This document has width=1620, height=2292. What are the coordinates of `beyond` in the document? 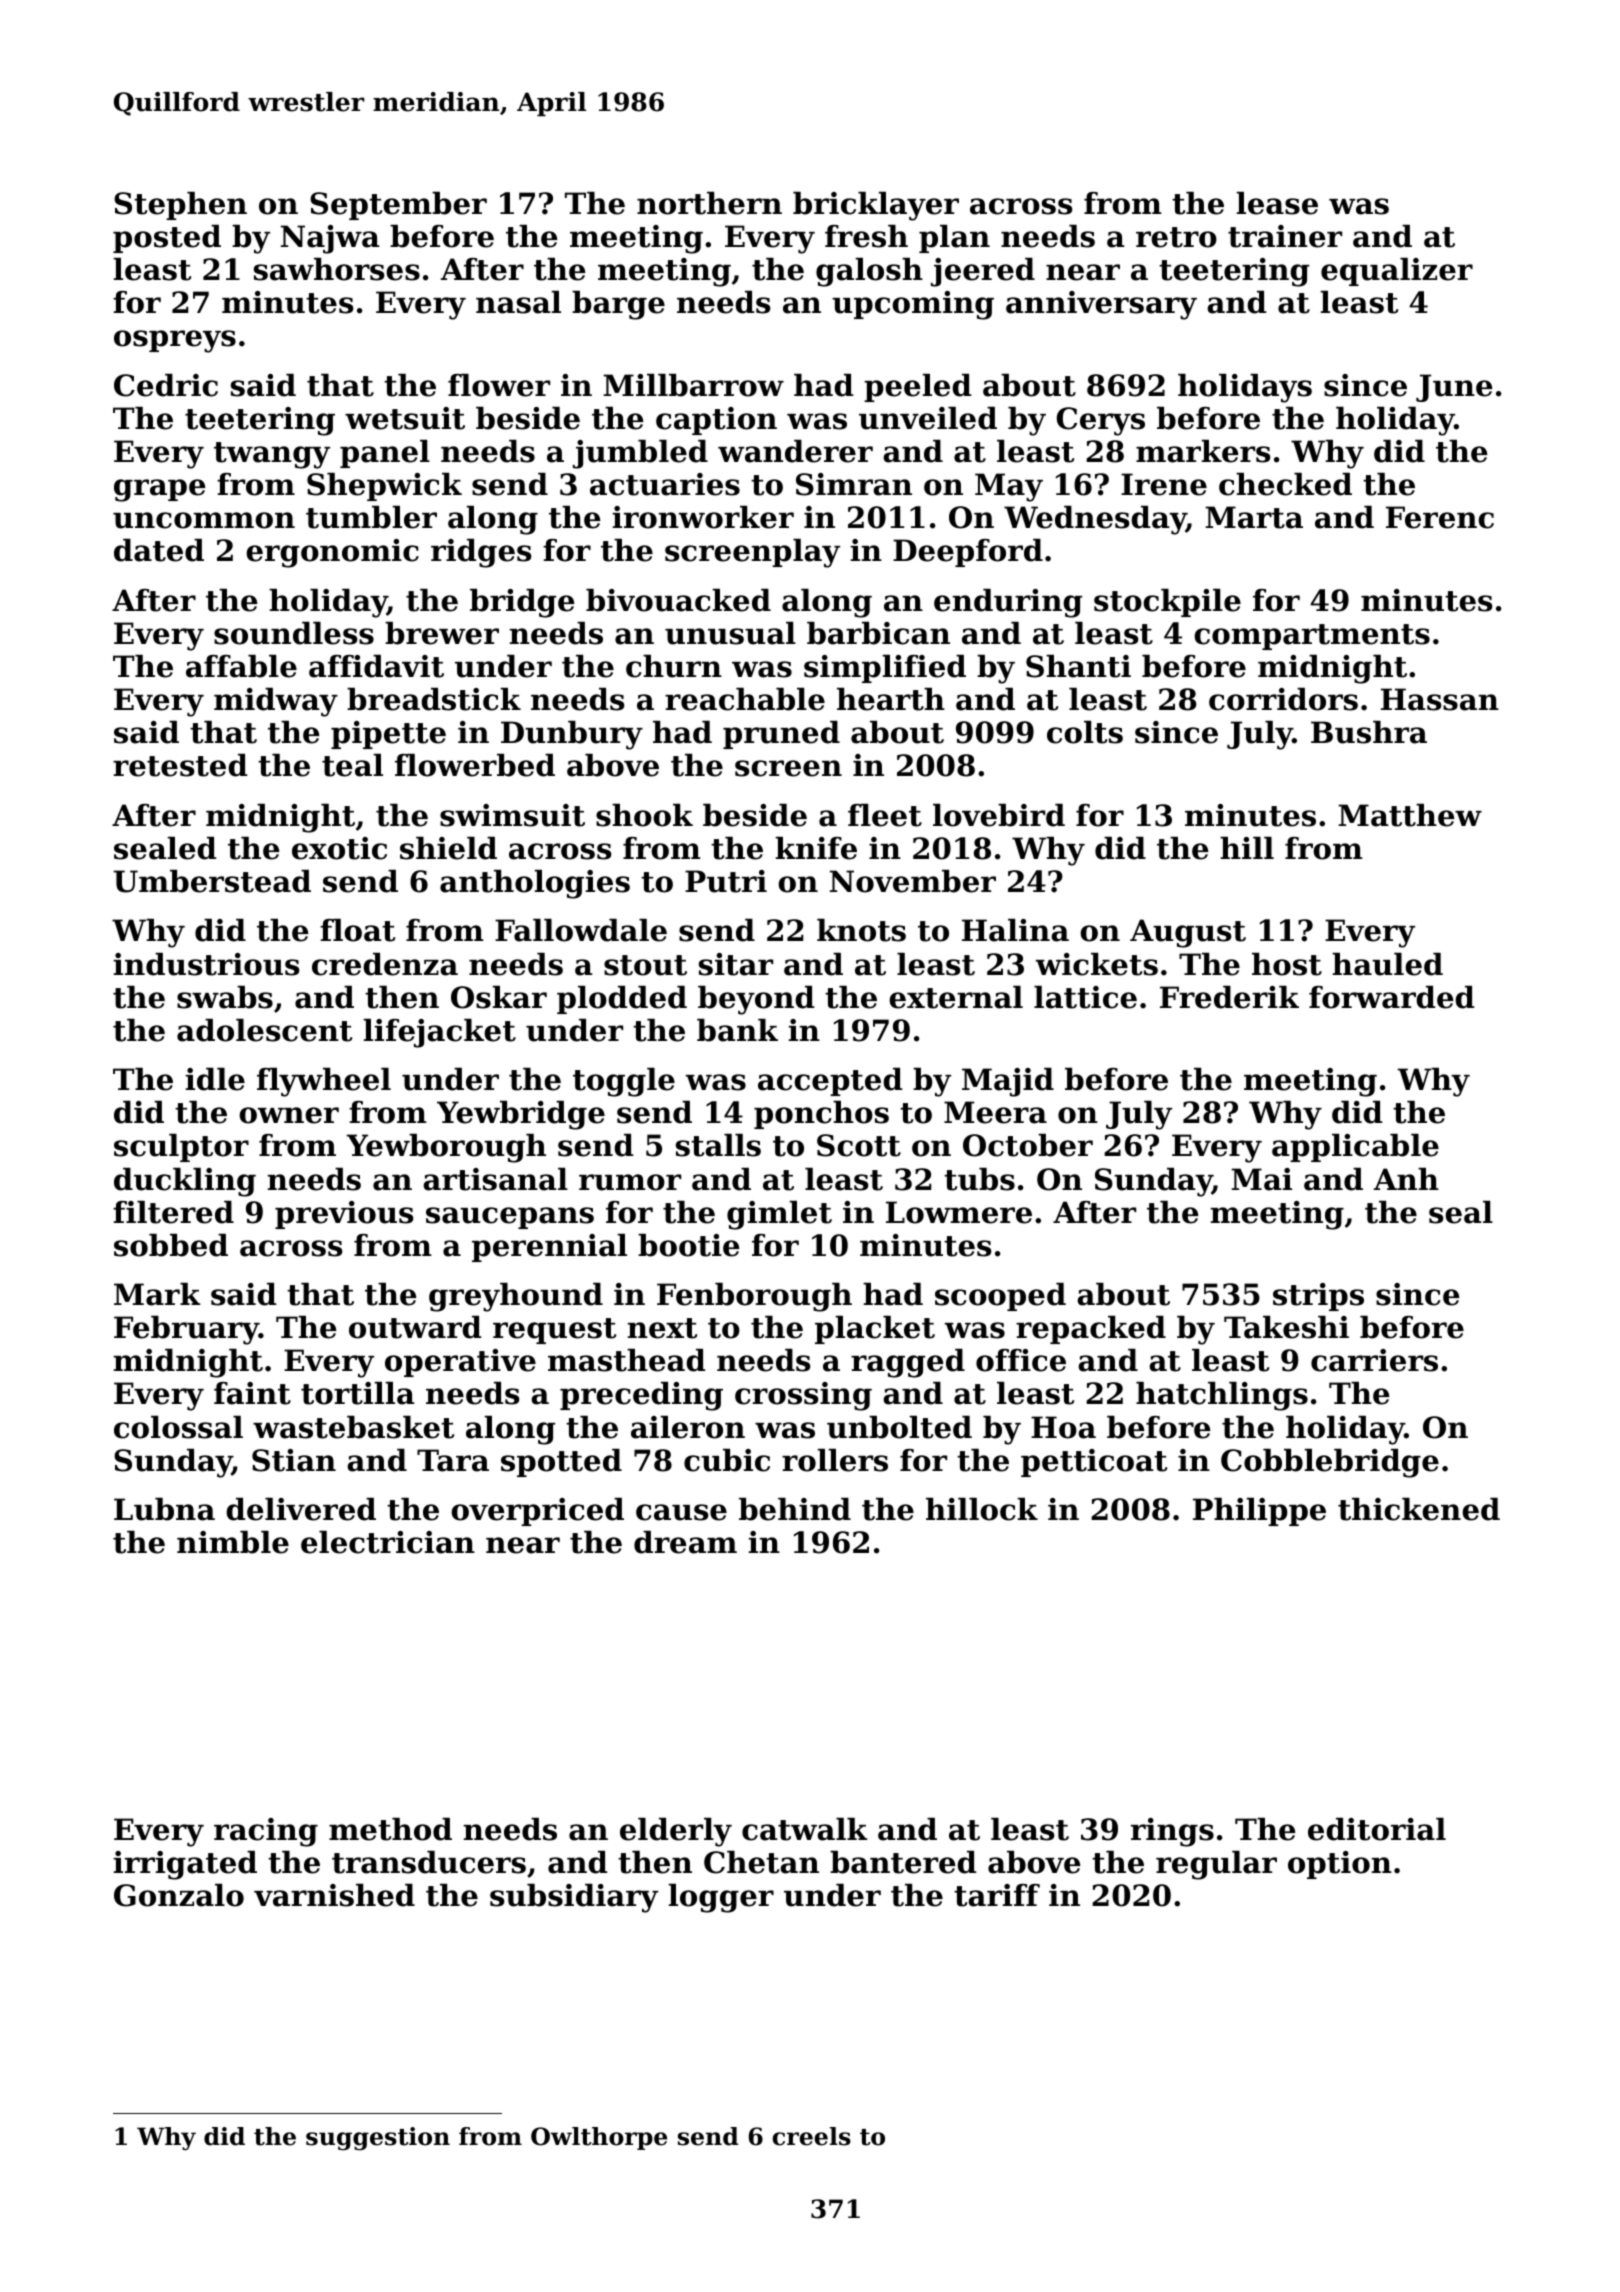 It's located at (756, 1000).
